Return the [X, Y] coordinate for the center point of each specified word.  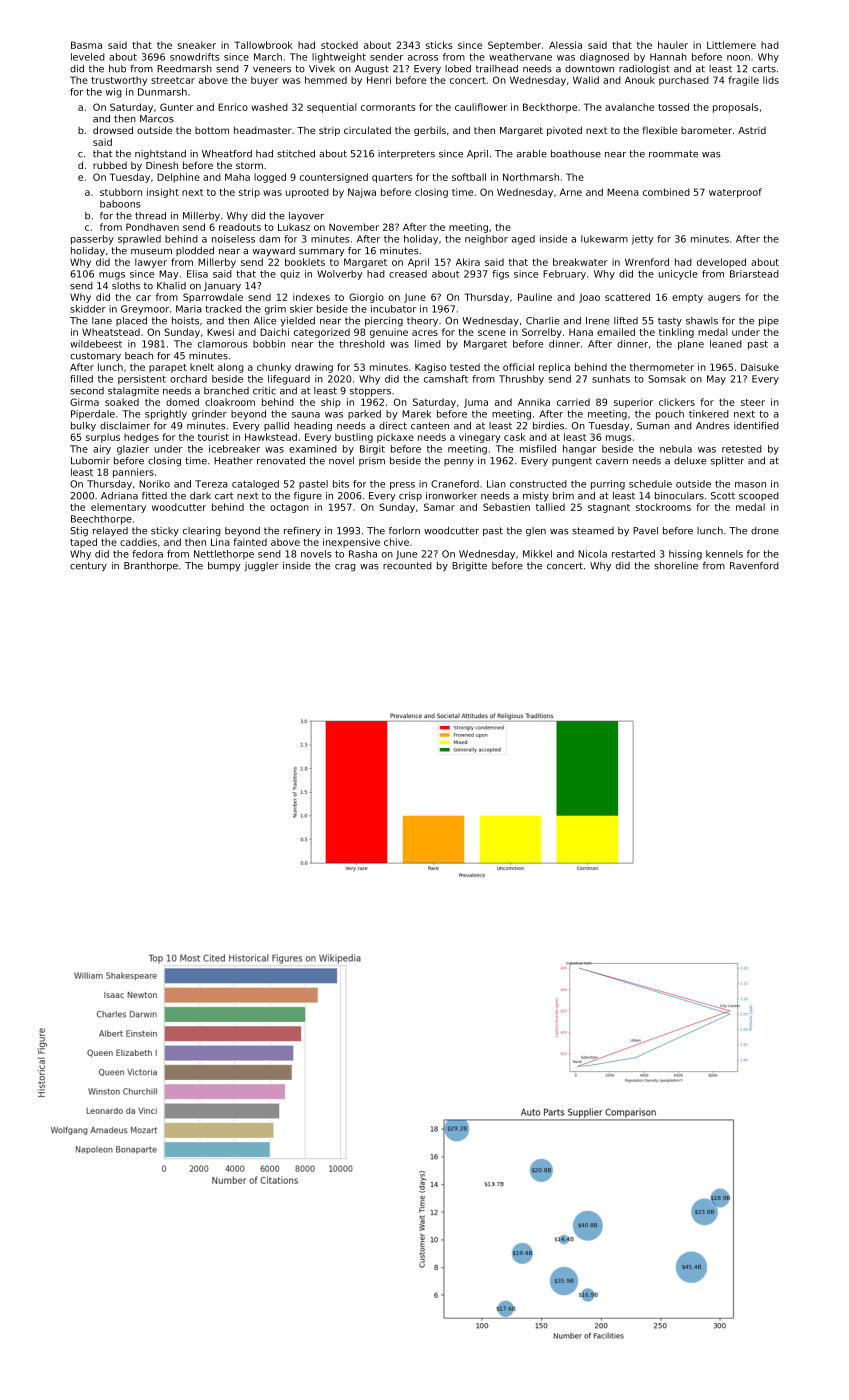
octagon [289, 508]
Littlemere [731, 45]
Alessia [565, 45]
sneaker [197, 45]
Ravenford [754, 566]
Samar [439, 507]
